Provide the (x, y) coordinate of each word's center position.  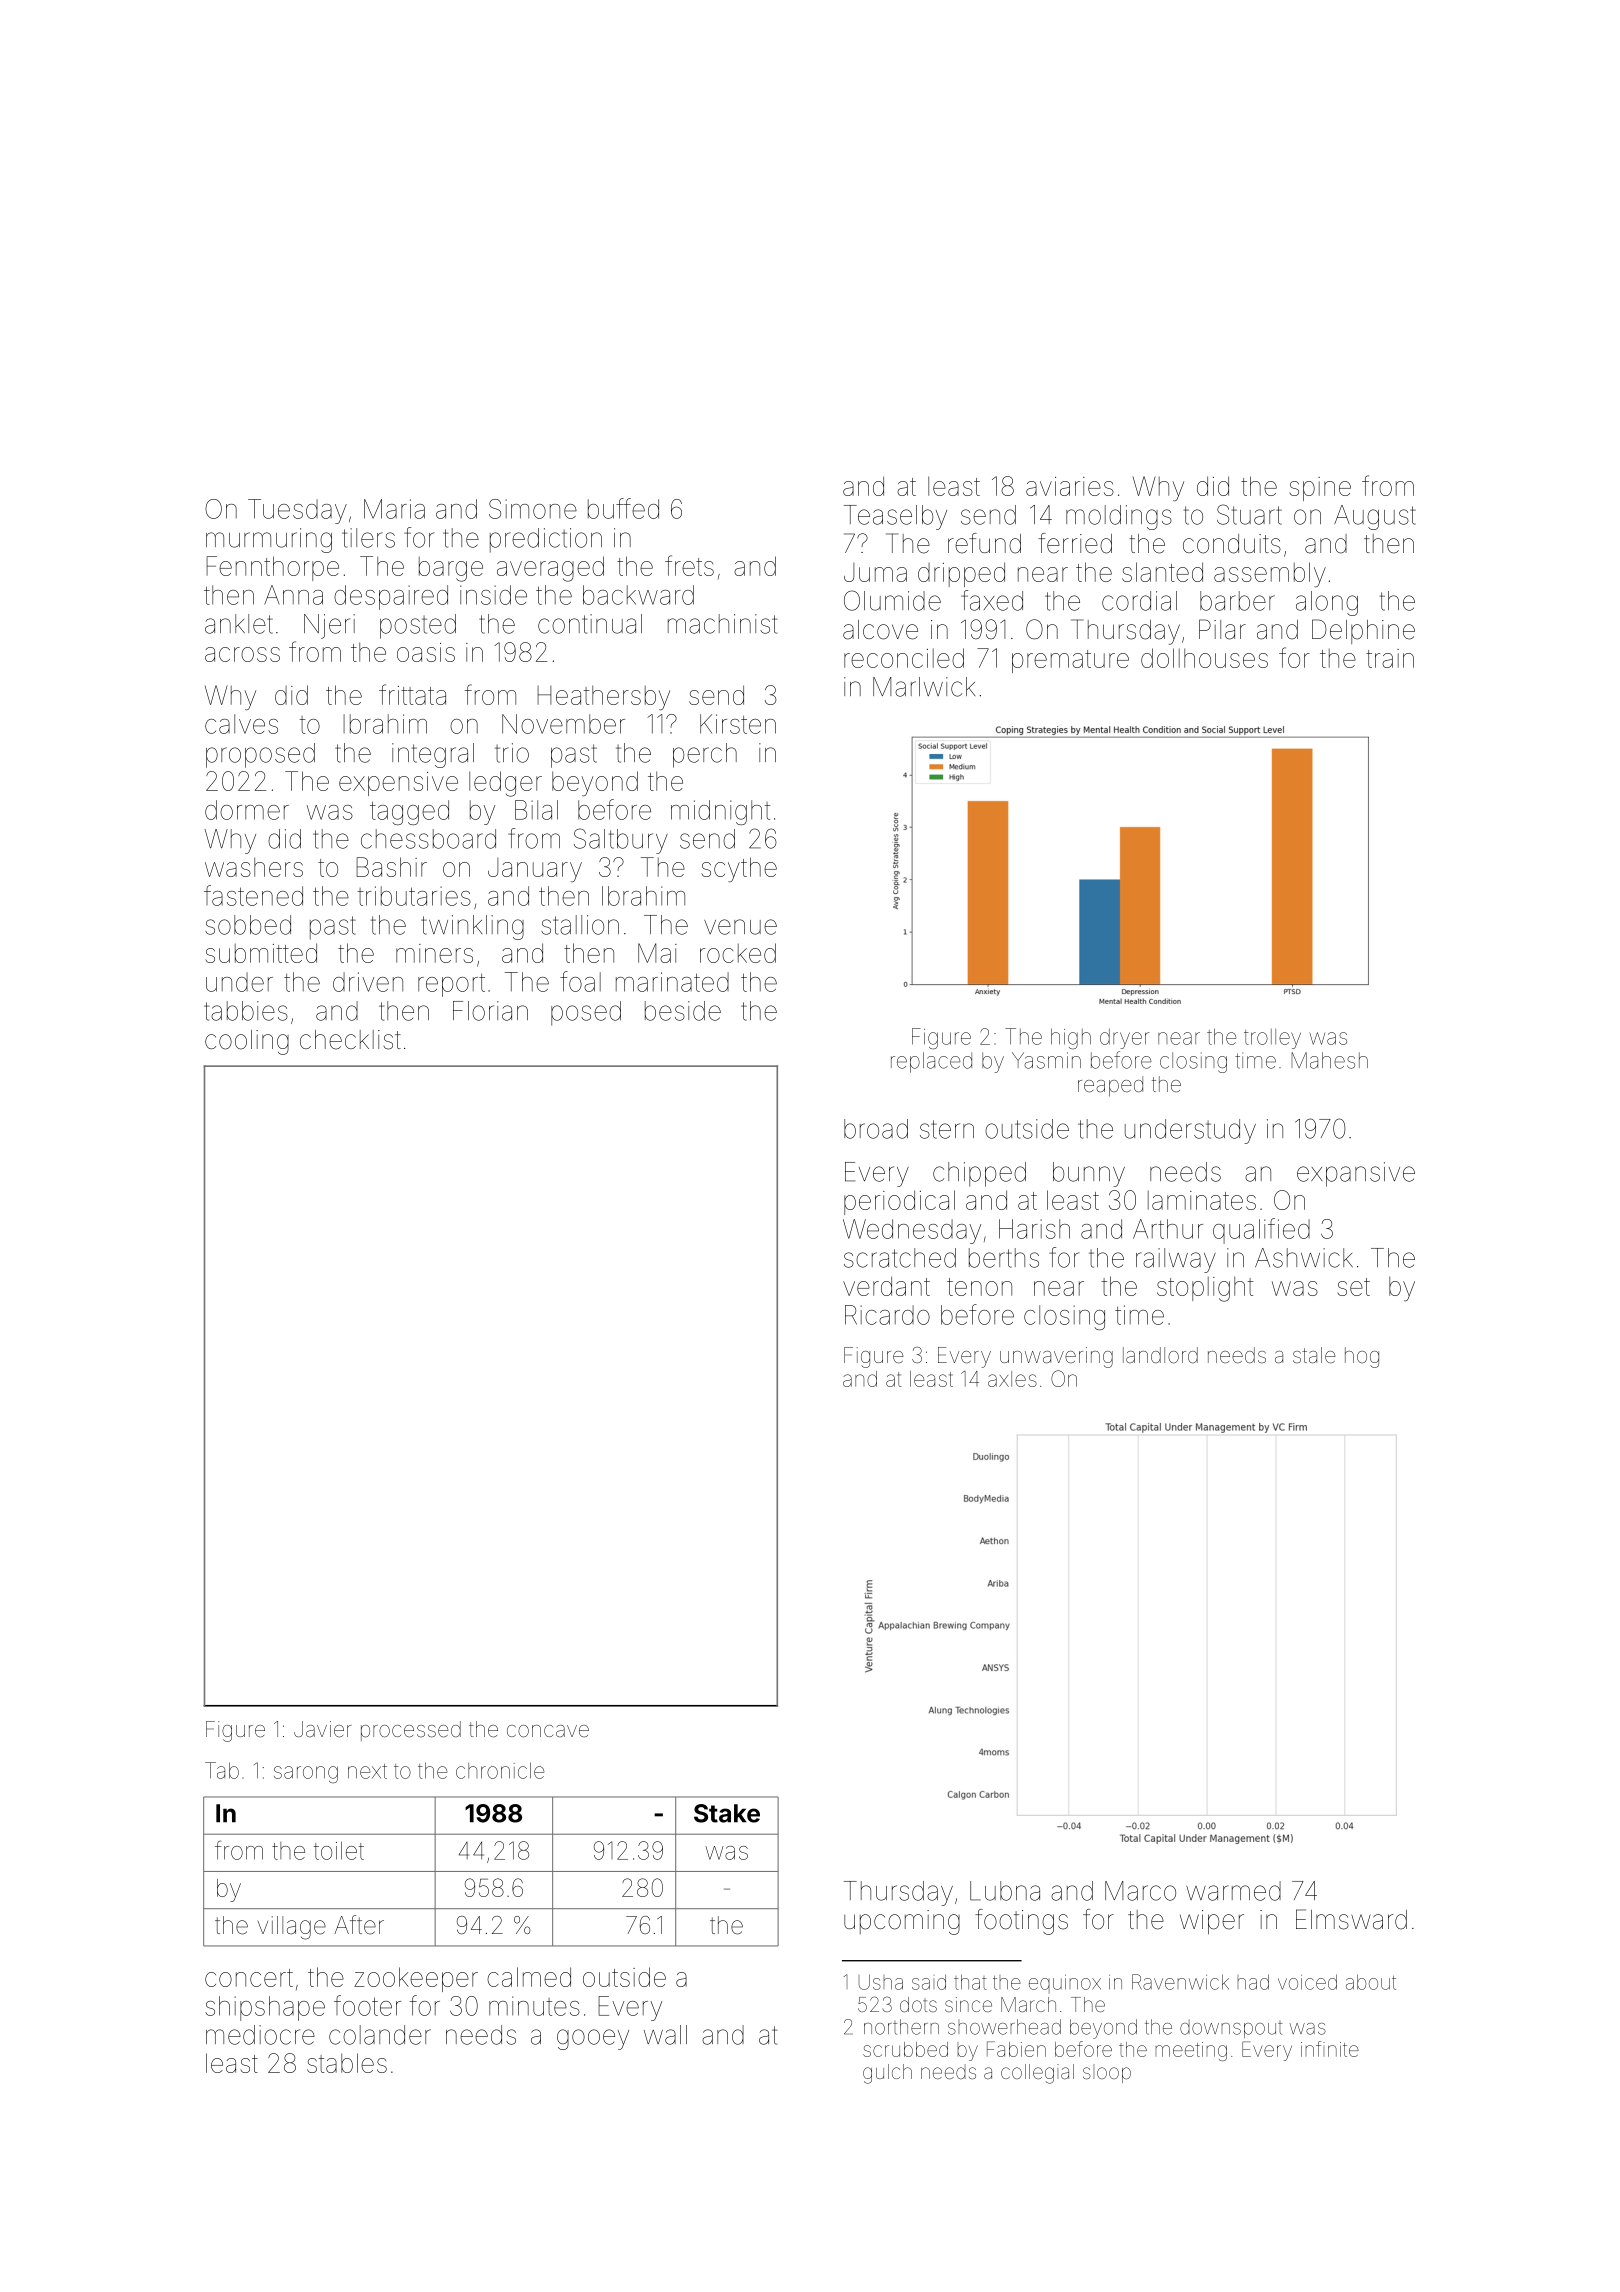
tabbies (246, 1011)
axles (1012, 1379)
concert (249, 1978)
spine (1320, 489)
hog (1362, 1357)
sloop (1107, 2073)
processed (411, 1731)
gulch (887, 2074)
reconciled (904, 658)
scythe (739, 869)
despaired (391, 597)
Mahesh (1329, 1060)
